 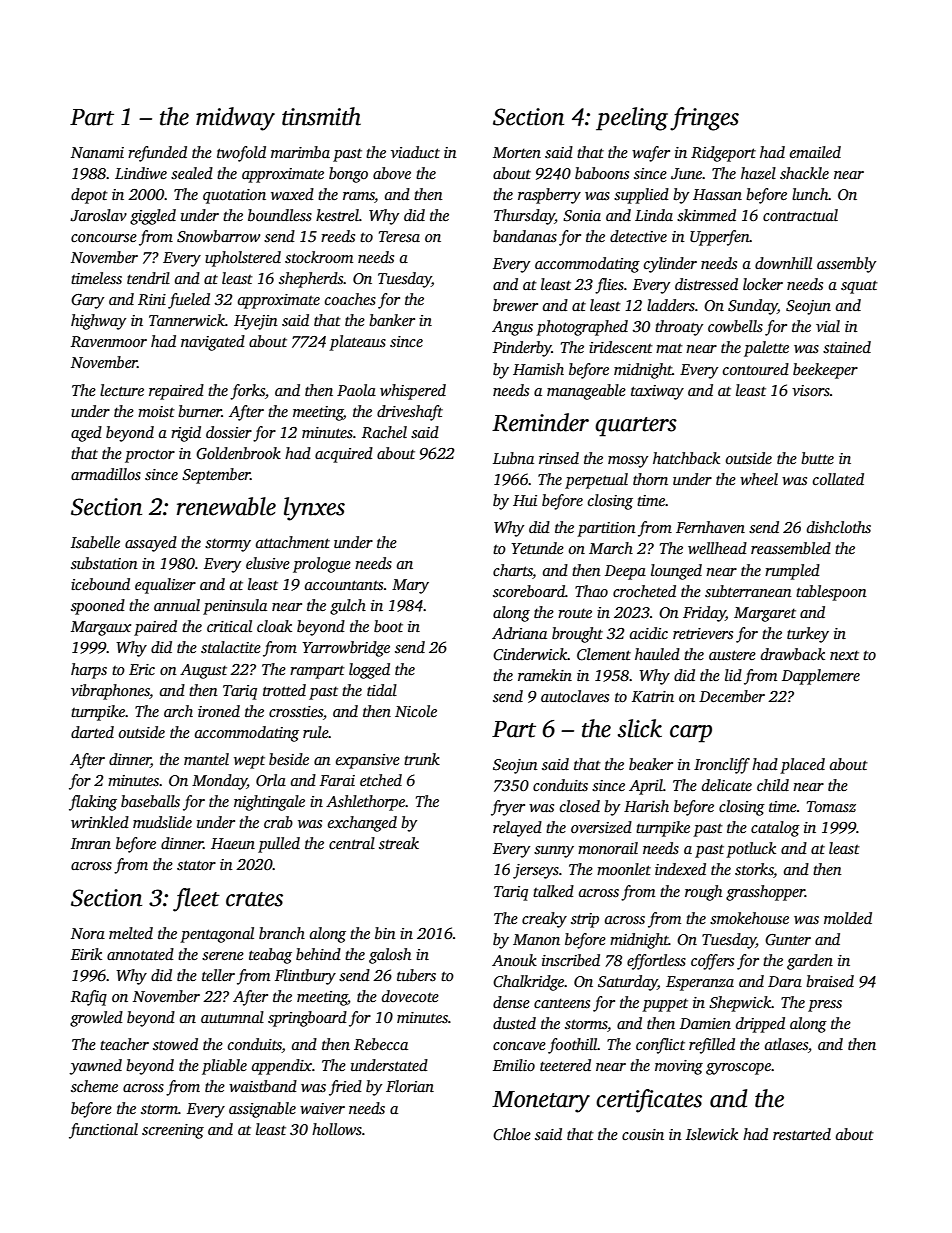 I want to click on streak, so click(x=399, y=843).
